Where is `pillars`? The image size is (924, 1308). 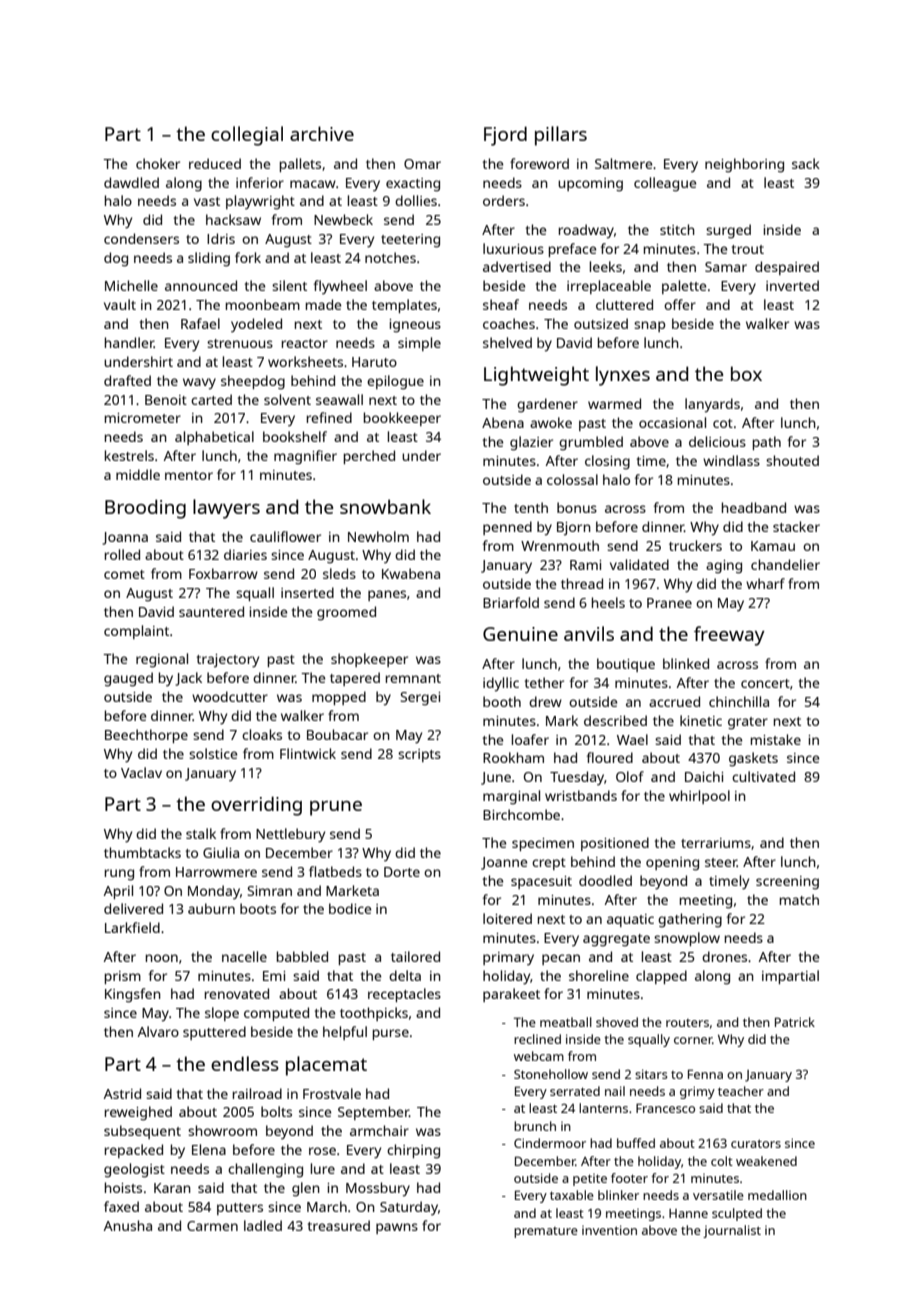 pillars is located at coordinates (561, 136).
